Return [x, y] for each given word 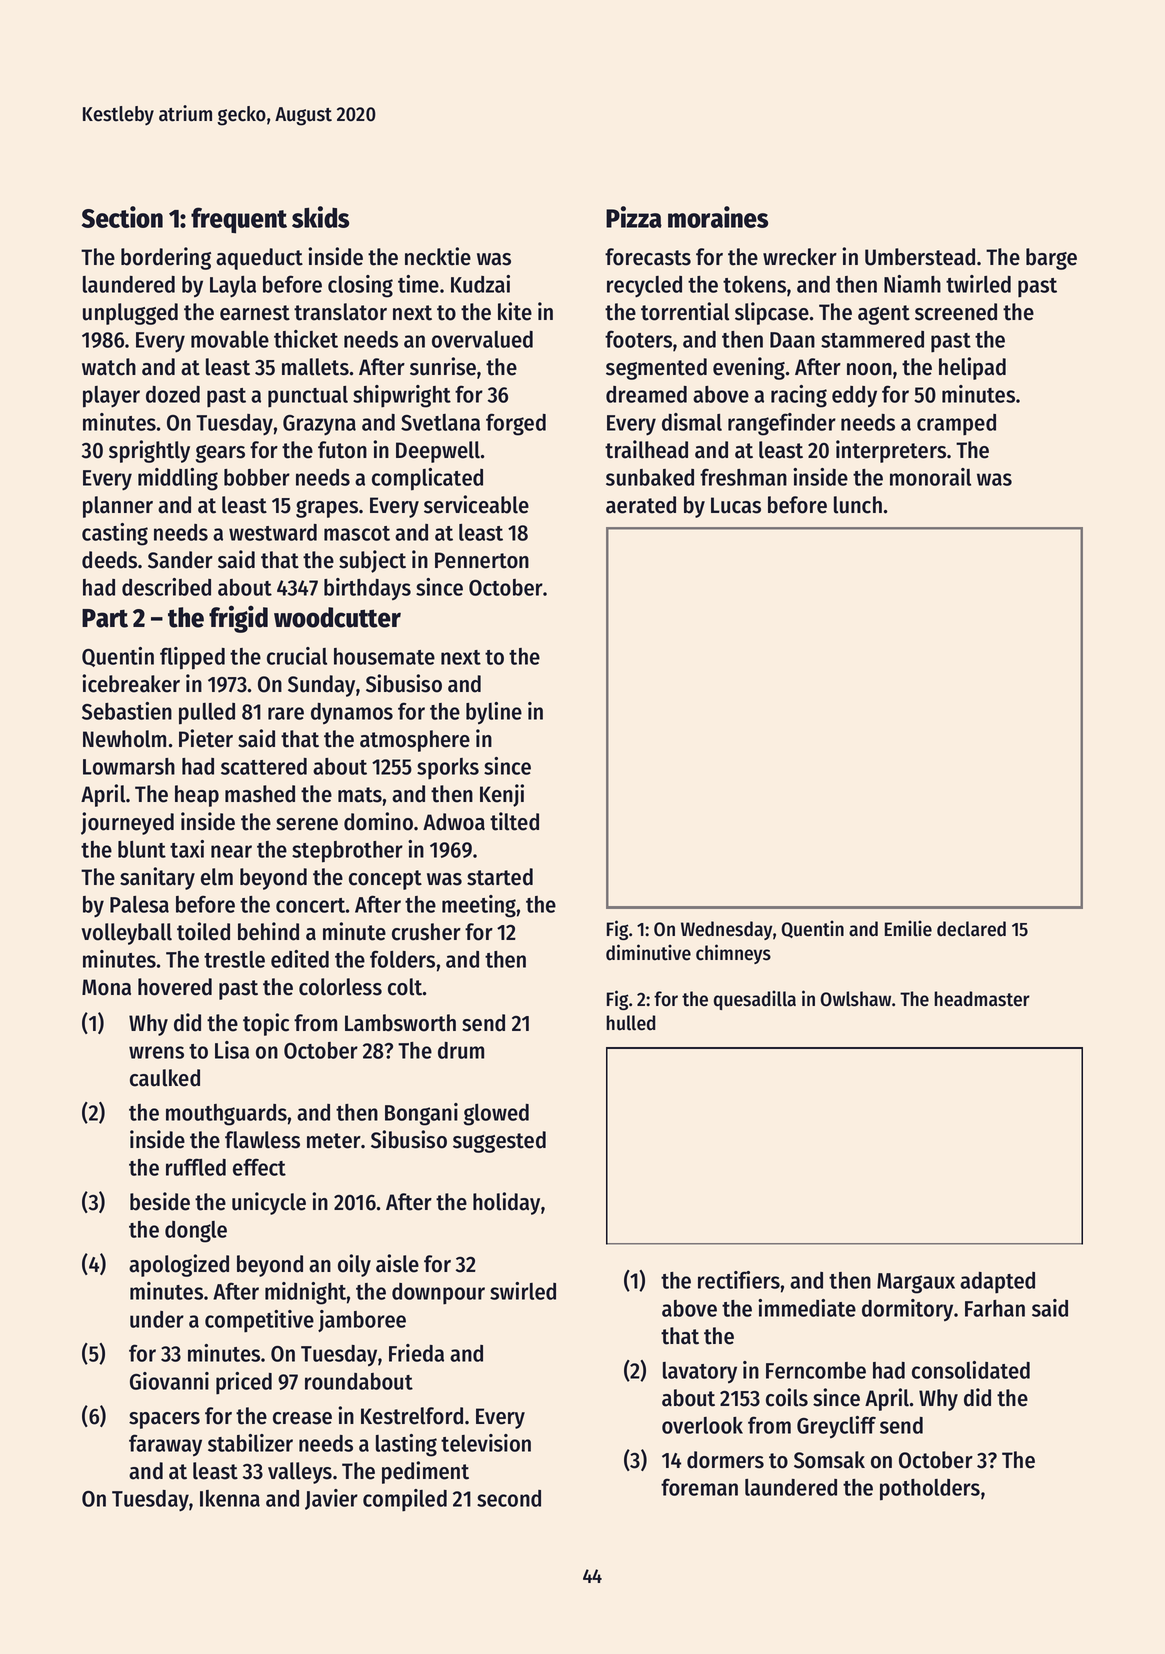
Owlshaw [855, 999]
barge [1051, 259]
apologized [179, 1265]
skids [320, 217]
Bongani [421, 1114]
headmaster [982, 999]
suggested [499, 1142]
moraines [718, 217]
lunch [858, 505]
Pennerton [482, 560]
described [166, 587]
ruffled [196, 1167]
